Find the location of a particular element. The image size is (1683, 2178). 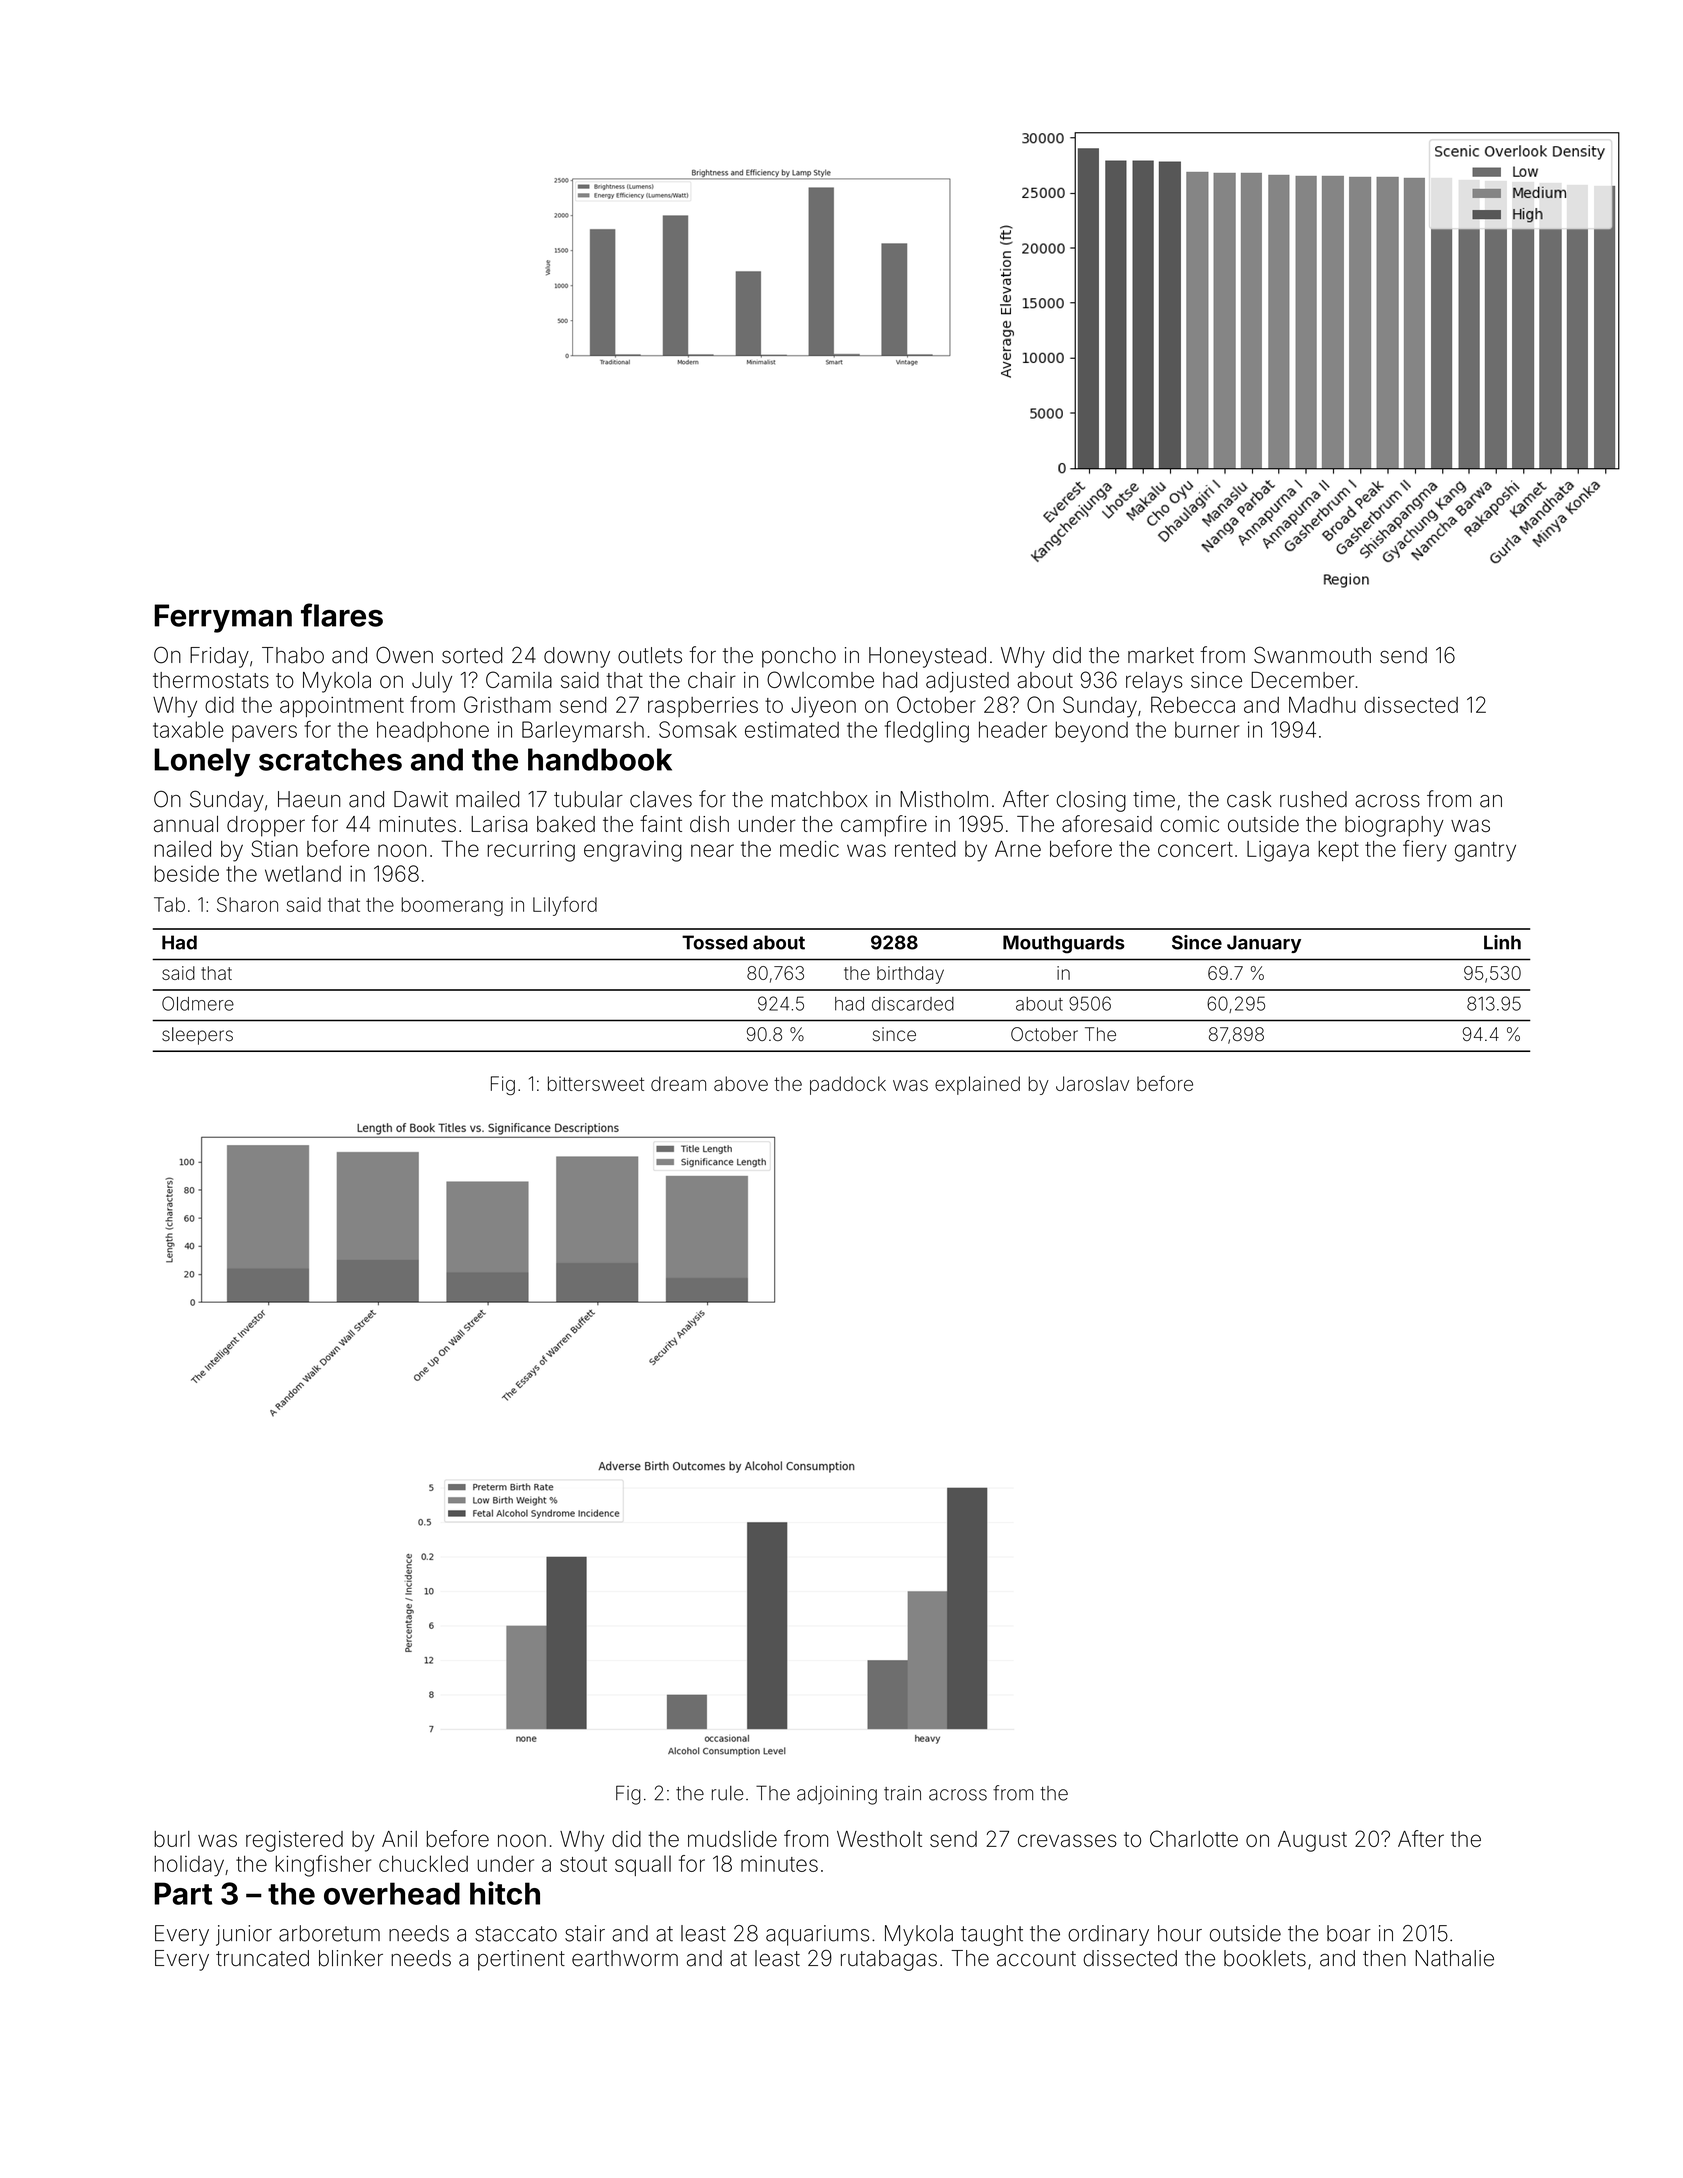

explained is located at coordinates (977, 1085).
